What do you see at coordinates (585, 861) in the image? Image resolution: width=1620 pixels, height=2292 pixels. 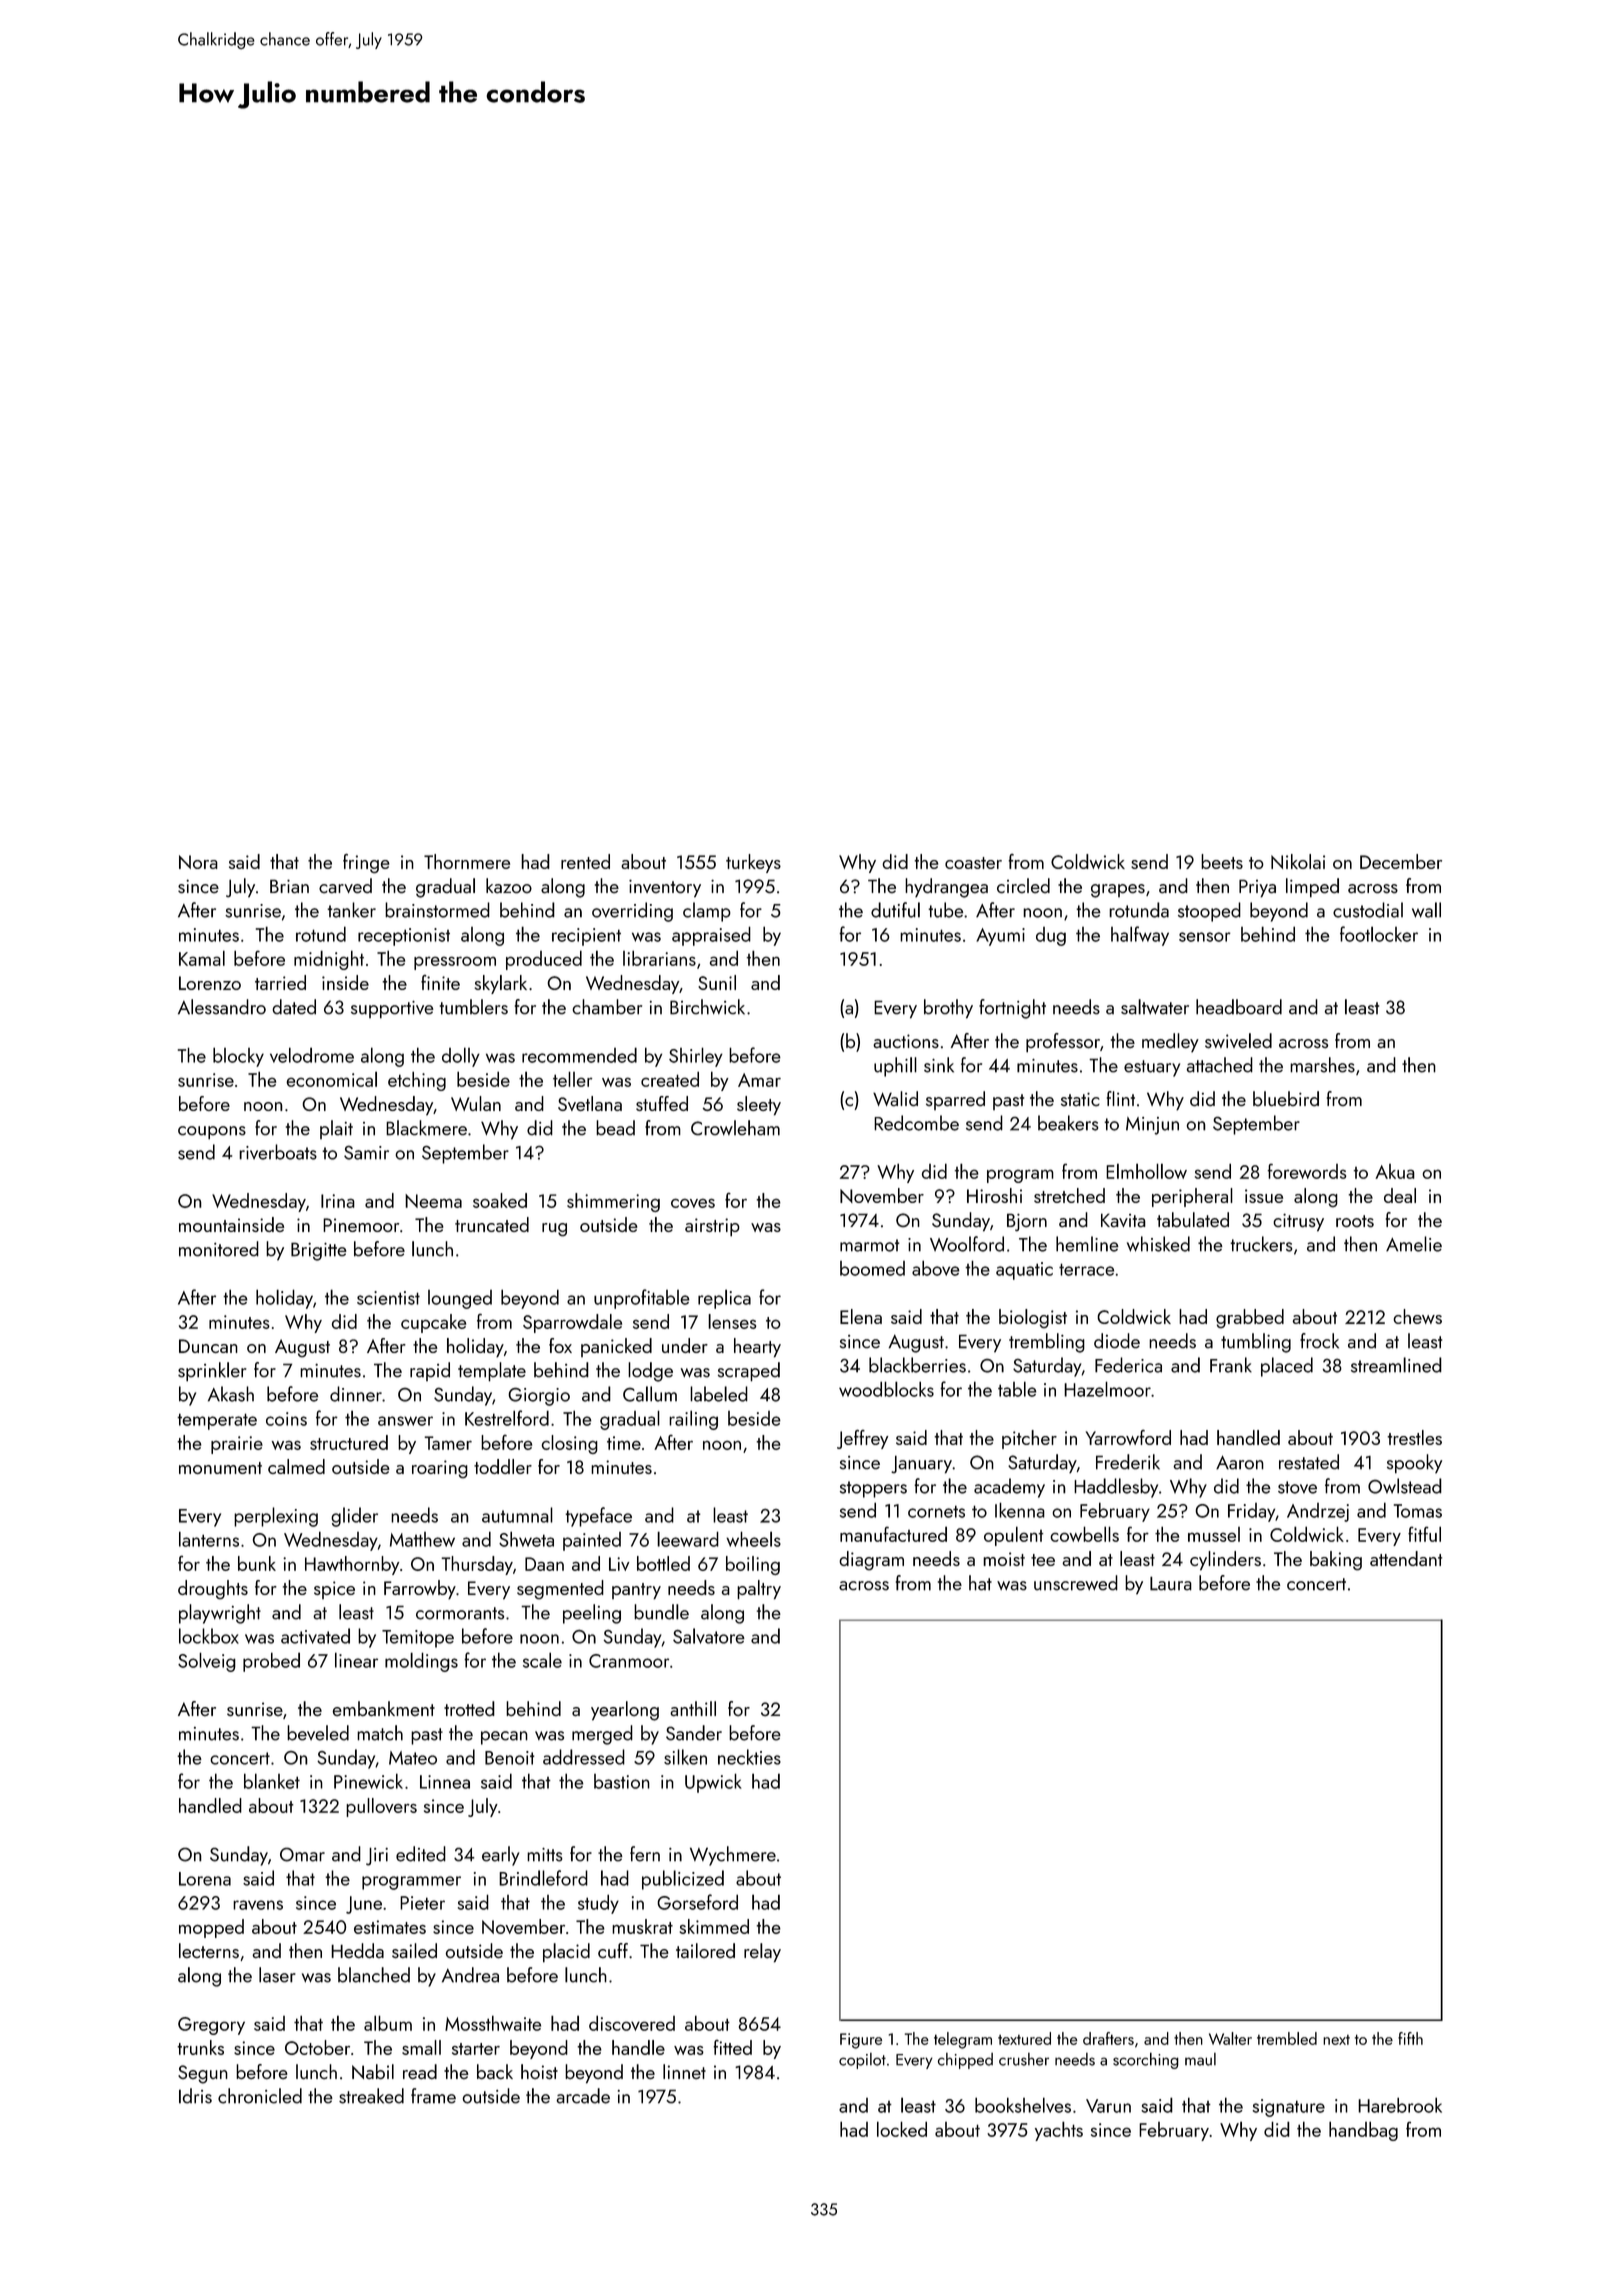 I see `rented` at bounding box center [585, 861].
